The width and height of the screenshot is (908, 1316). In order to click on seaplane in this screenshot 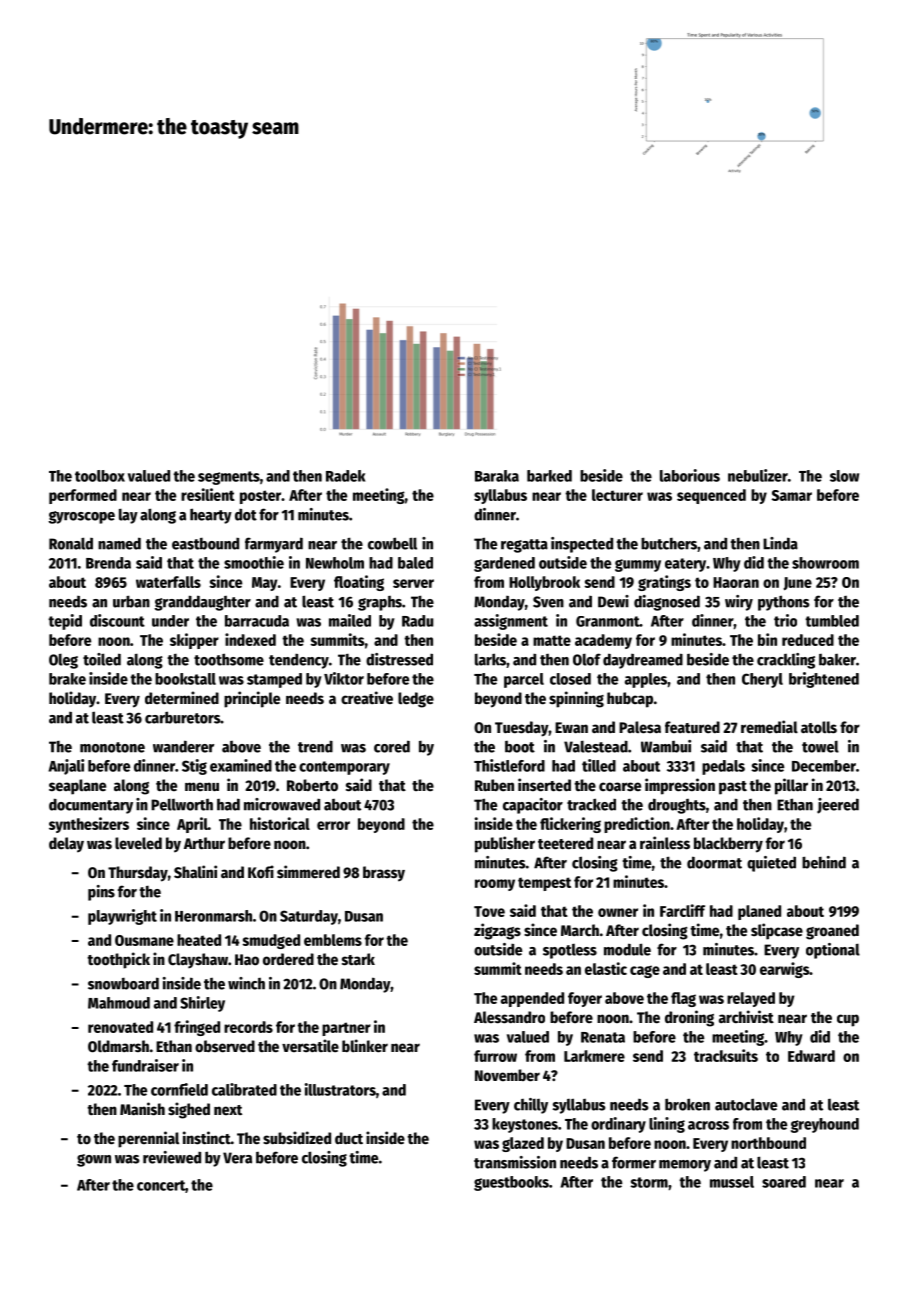, I will do `click(77, 787)`.
